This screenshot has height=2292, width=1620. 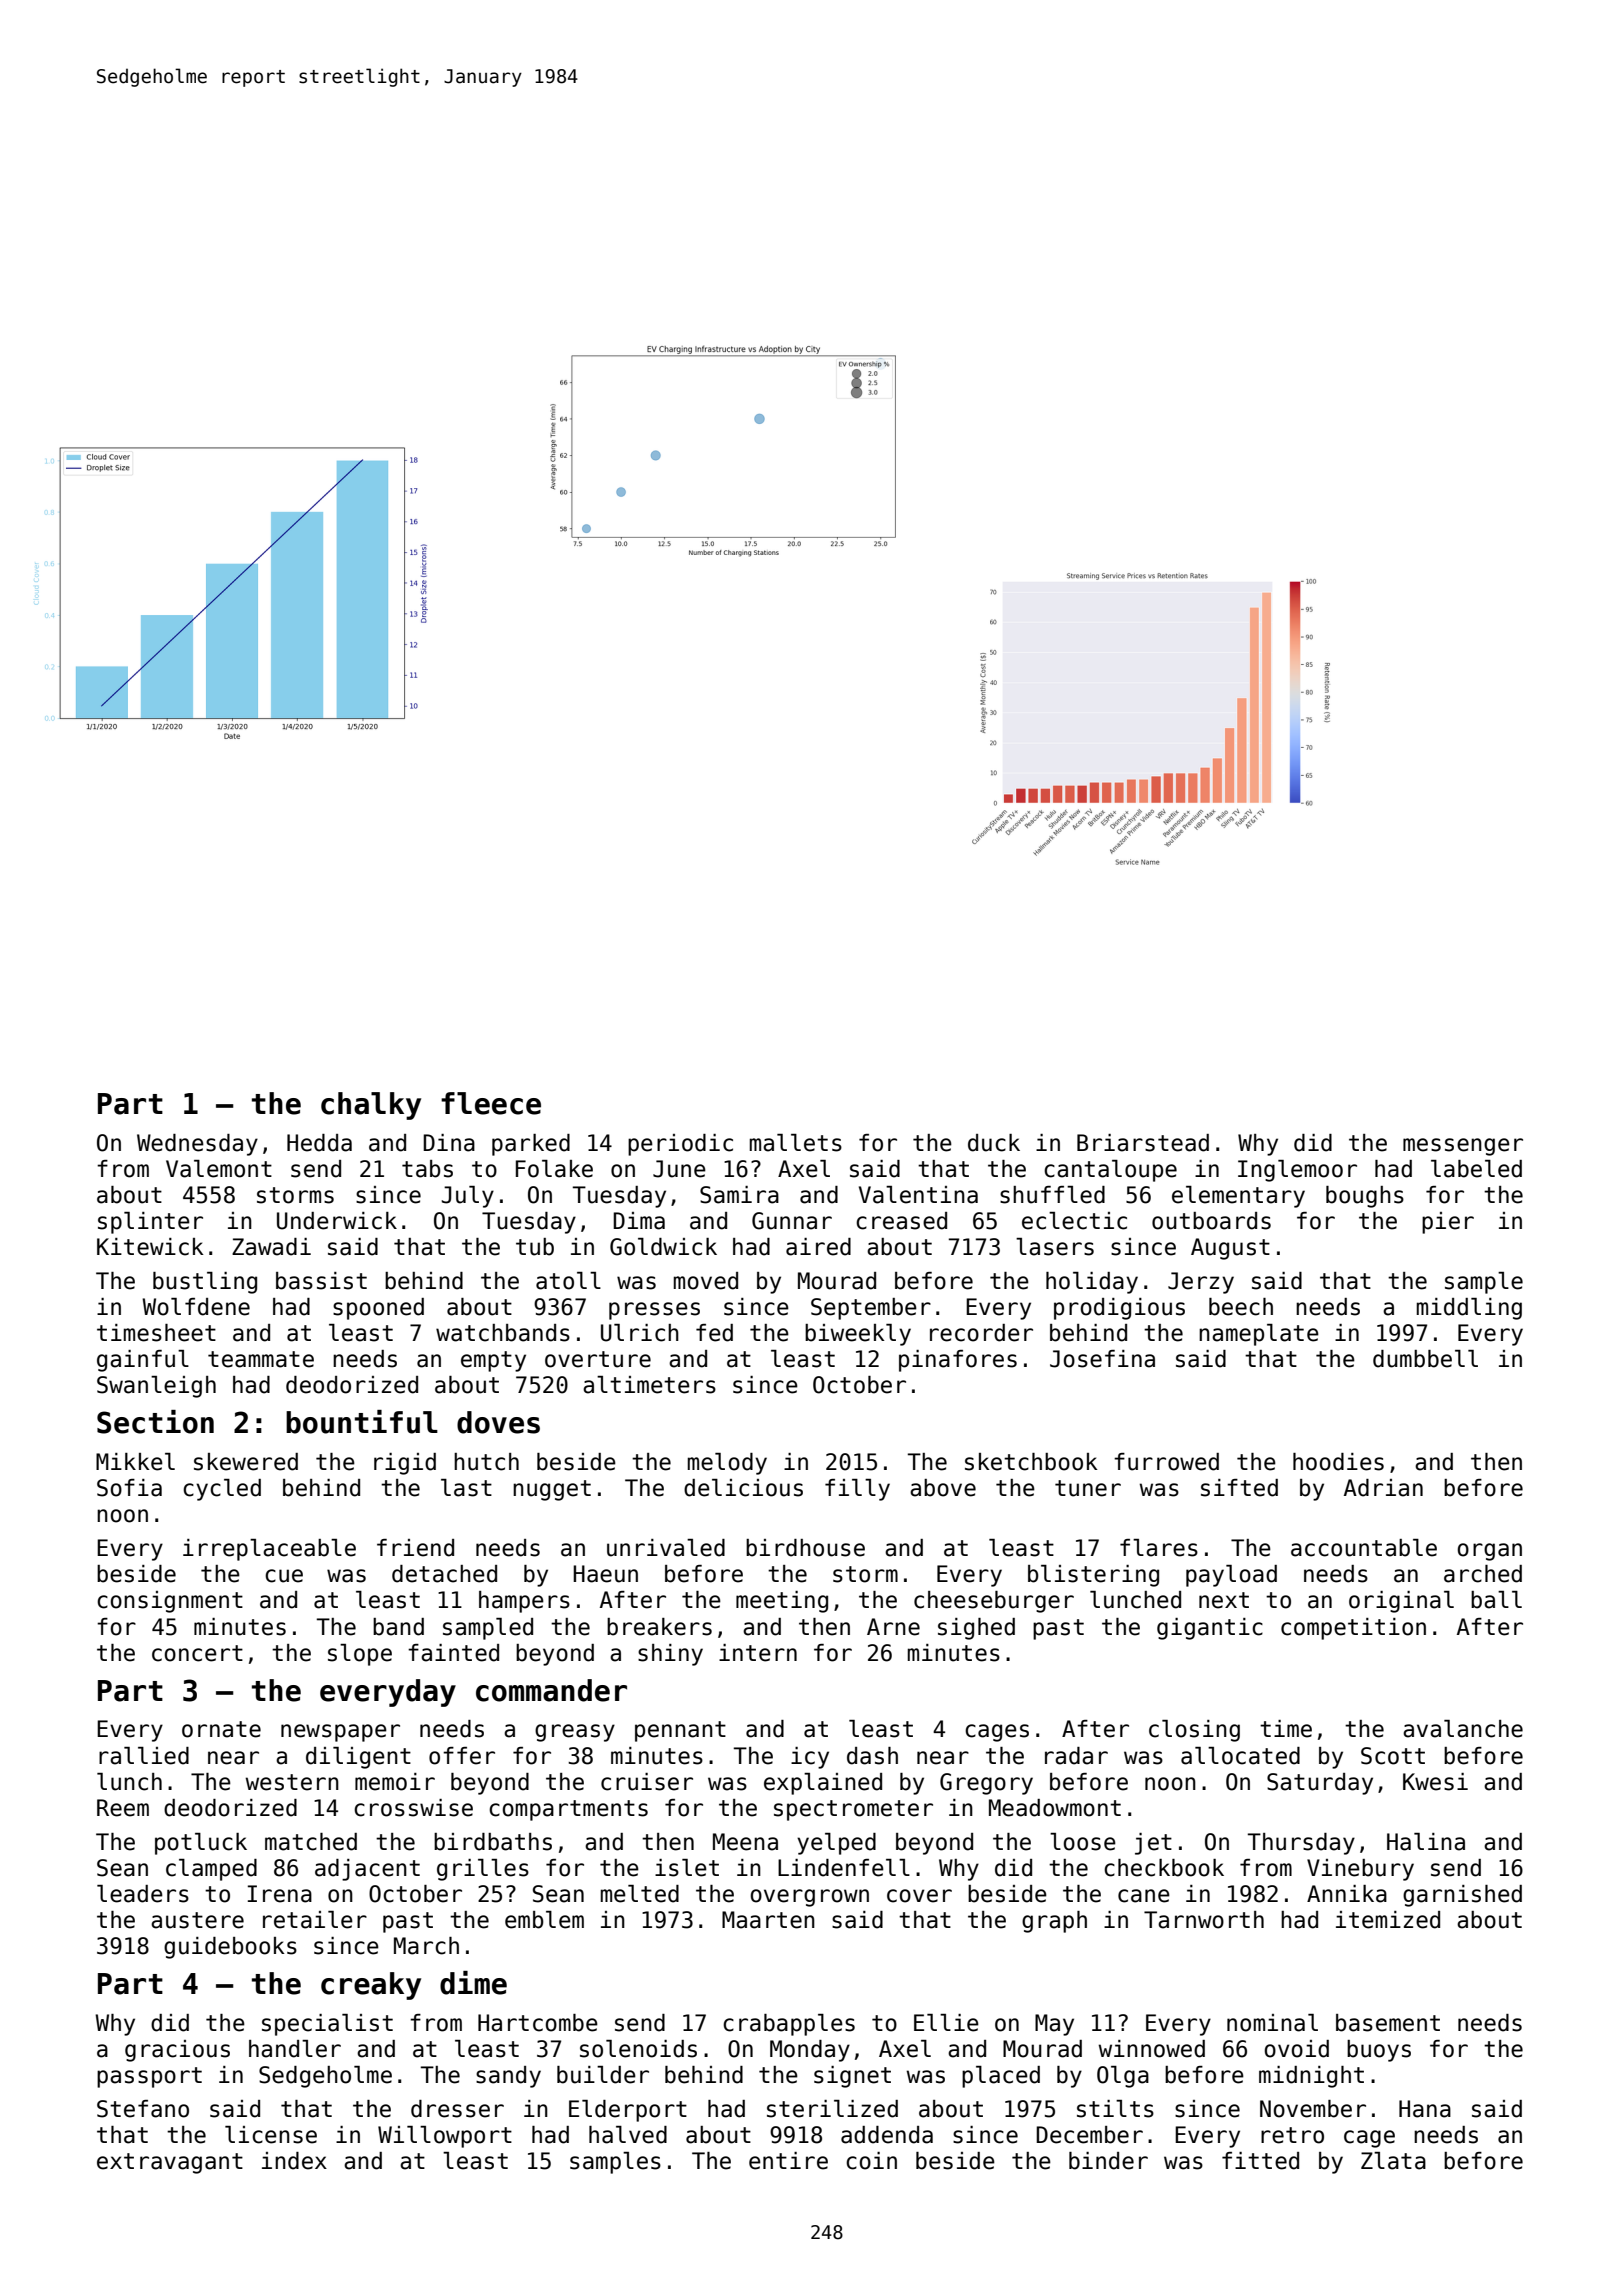 I want to click on Josefina, so click(x=1102, y=1359).
